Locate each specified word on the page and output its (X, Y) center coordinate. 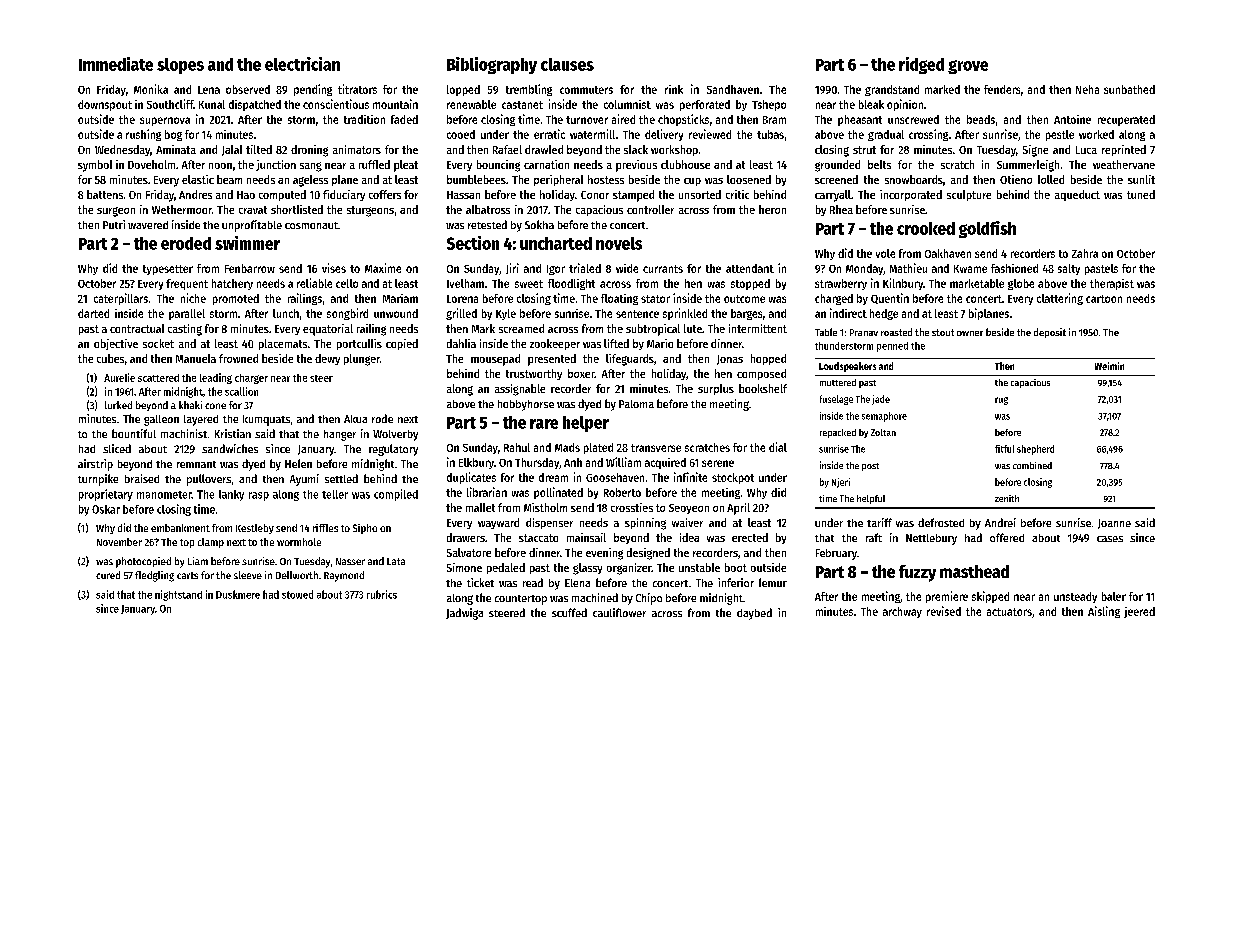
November (119, 542)
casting (185, 330)
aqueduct (1077, 195)
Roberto (622, 492)
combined (1032, 465)
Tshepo (769, 105)
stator (655, 299)
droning (309, 151)
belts (879, 164)
